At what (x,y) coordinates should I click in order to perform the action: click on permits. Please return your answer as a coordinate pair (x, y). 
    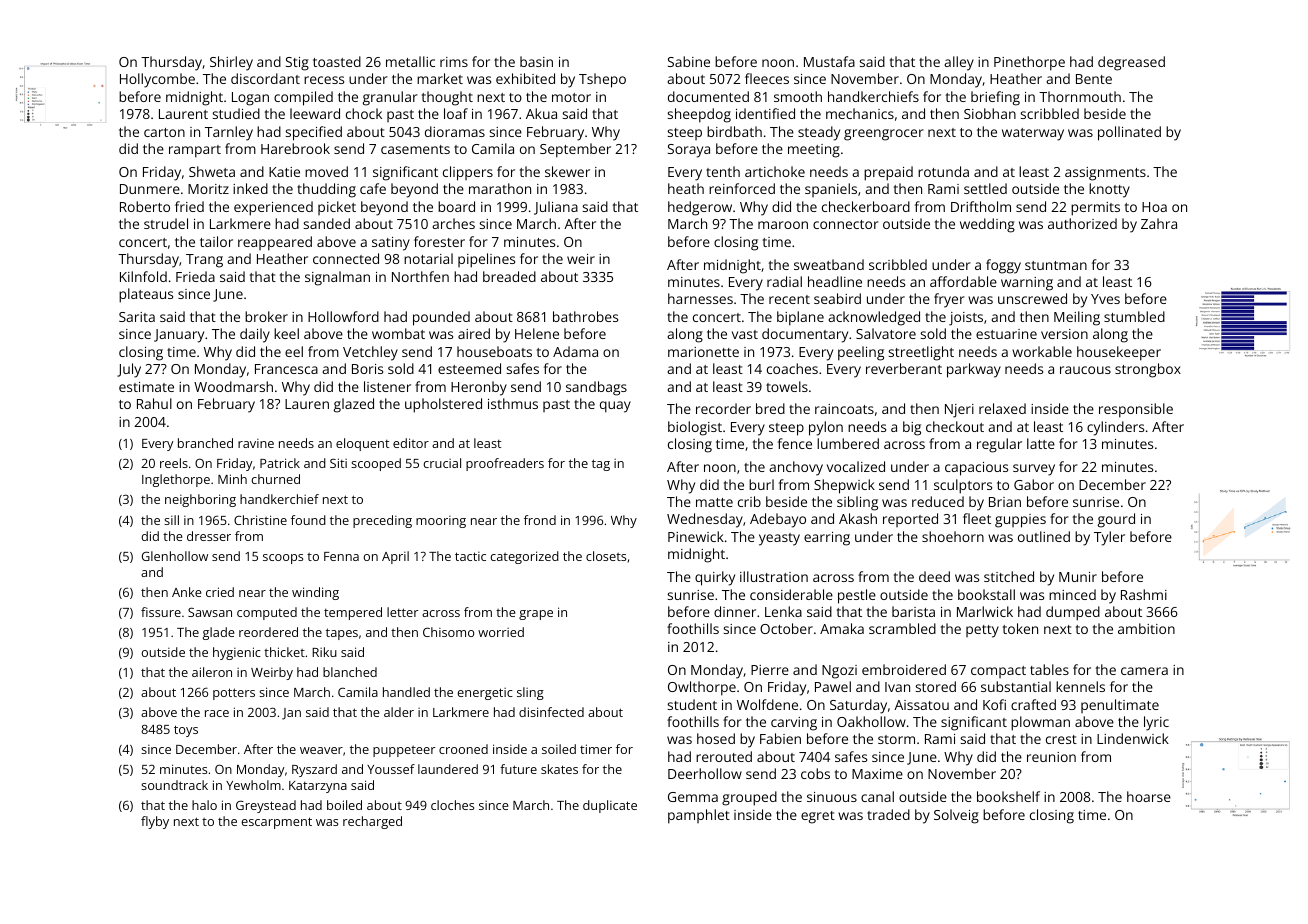
    Looking at the image, I should click on (1095, 209).
